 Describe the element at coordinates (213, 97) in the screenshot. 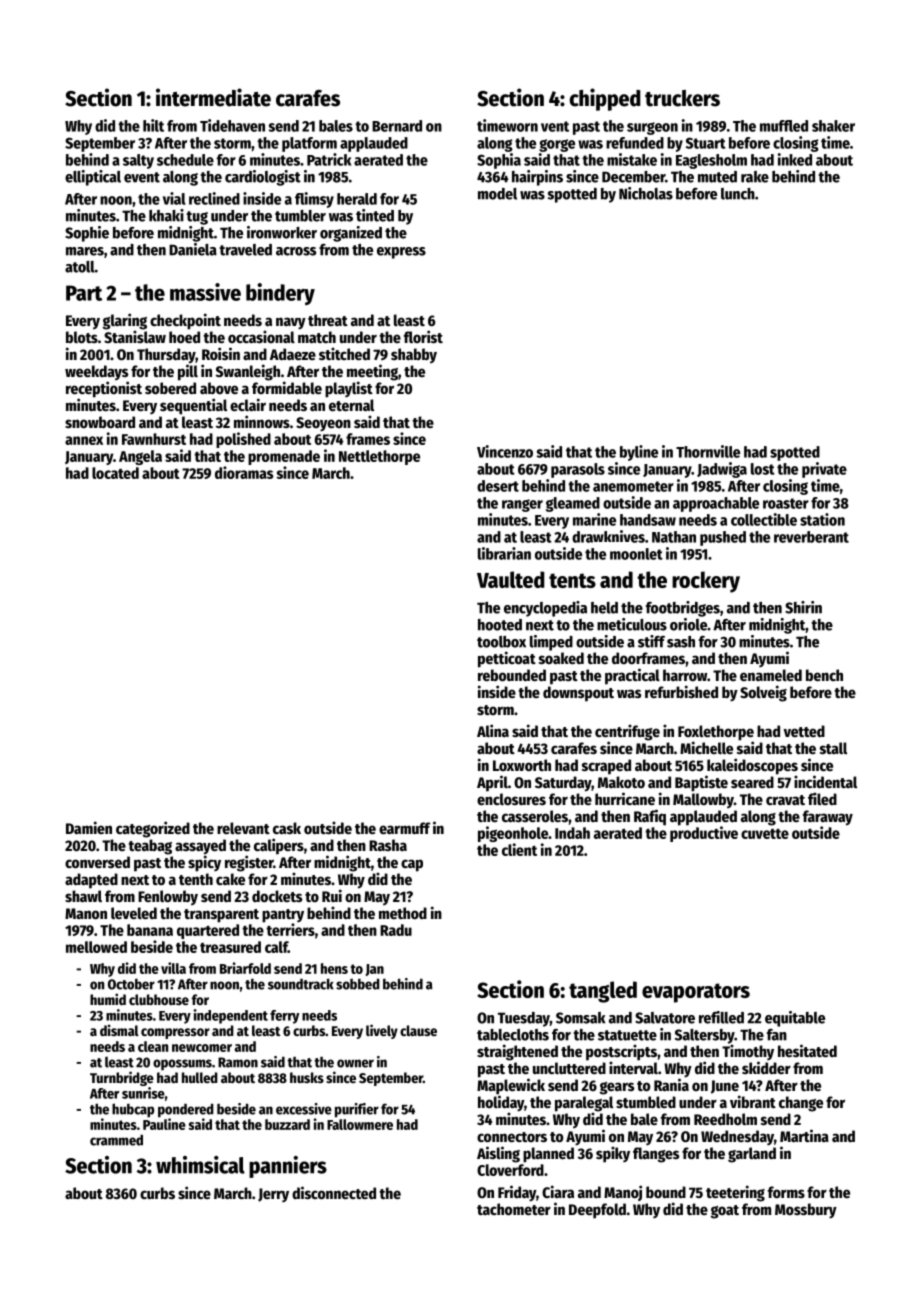

I see `intermediate` at that location.
